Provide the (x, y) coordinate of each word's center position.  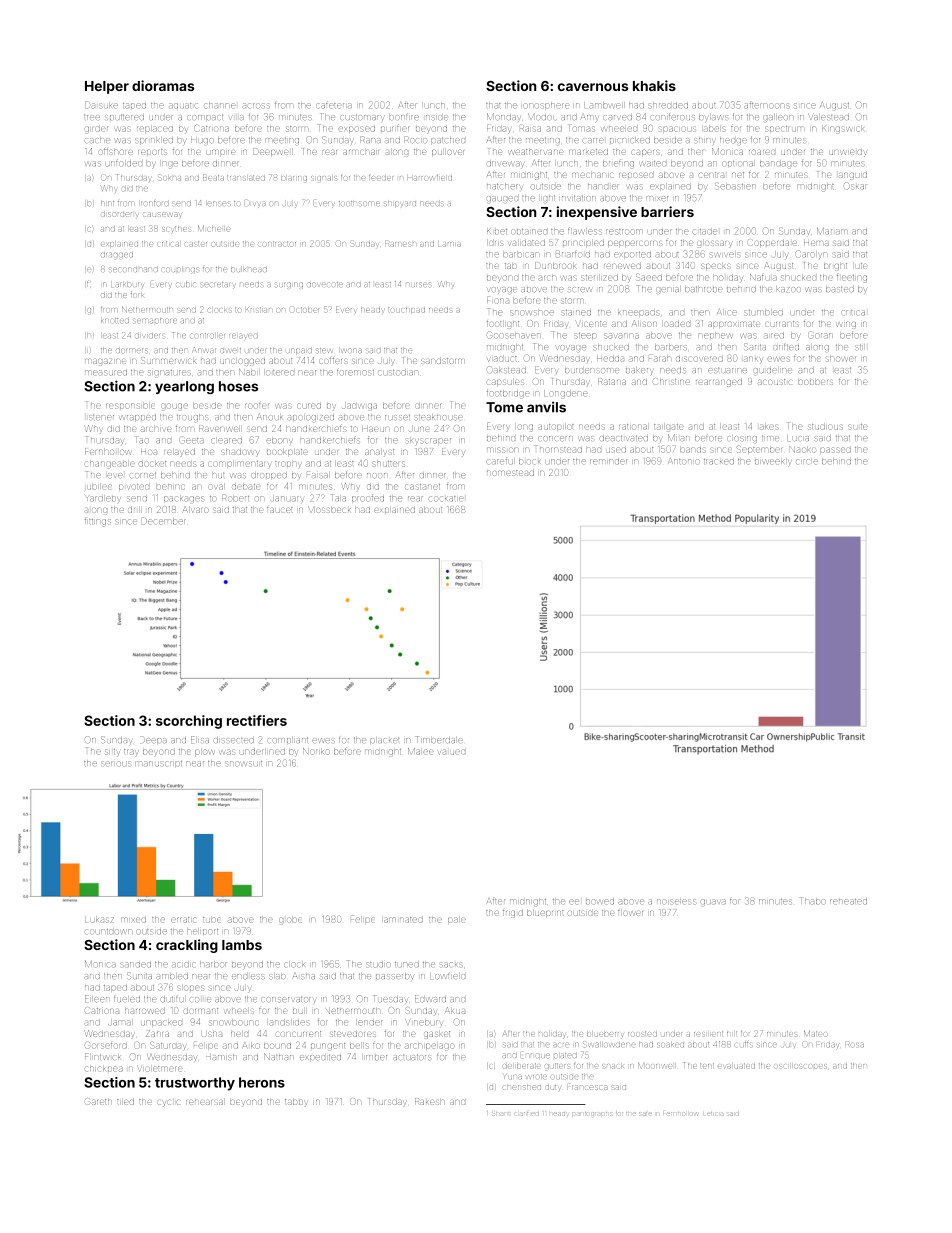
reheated (848, 901)
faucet (280, 510)
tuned (407, 964)
